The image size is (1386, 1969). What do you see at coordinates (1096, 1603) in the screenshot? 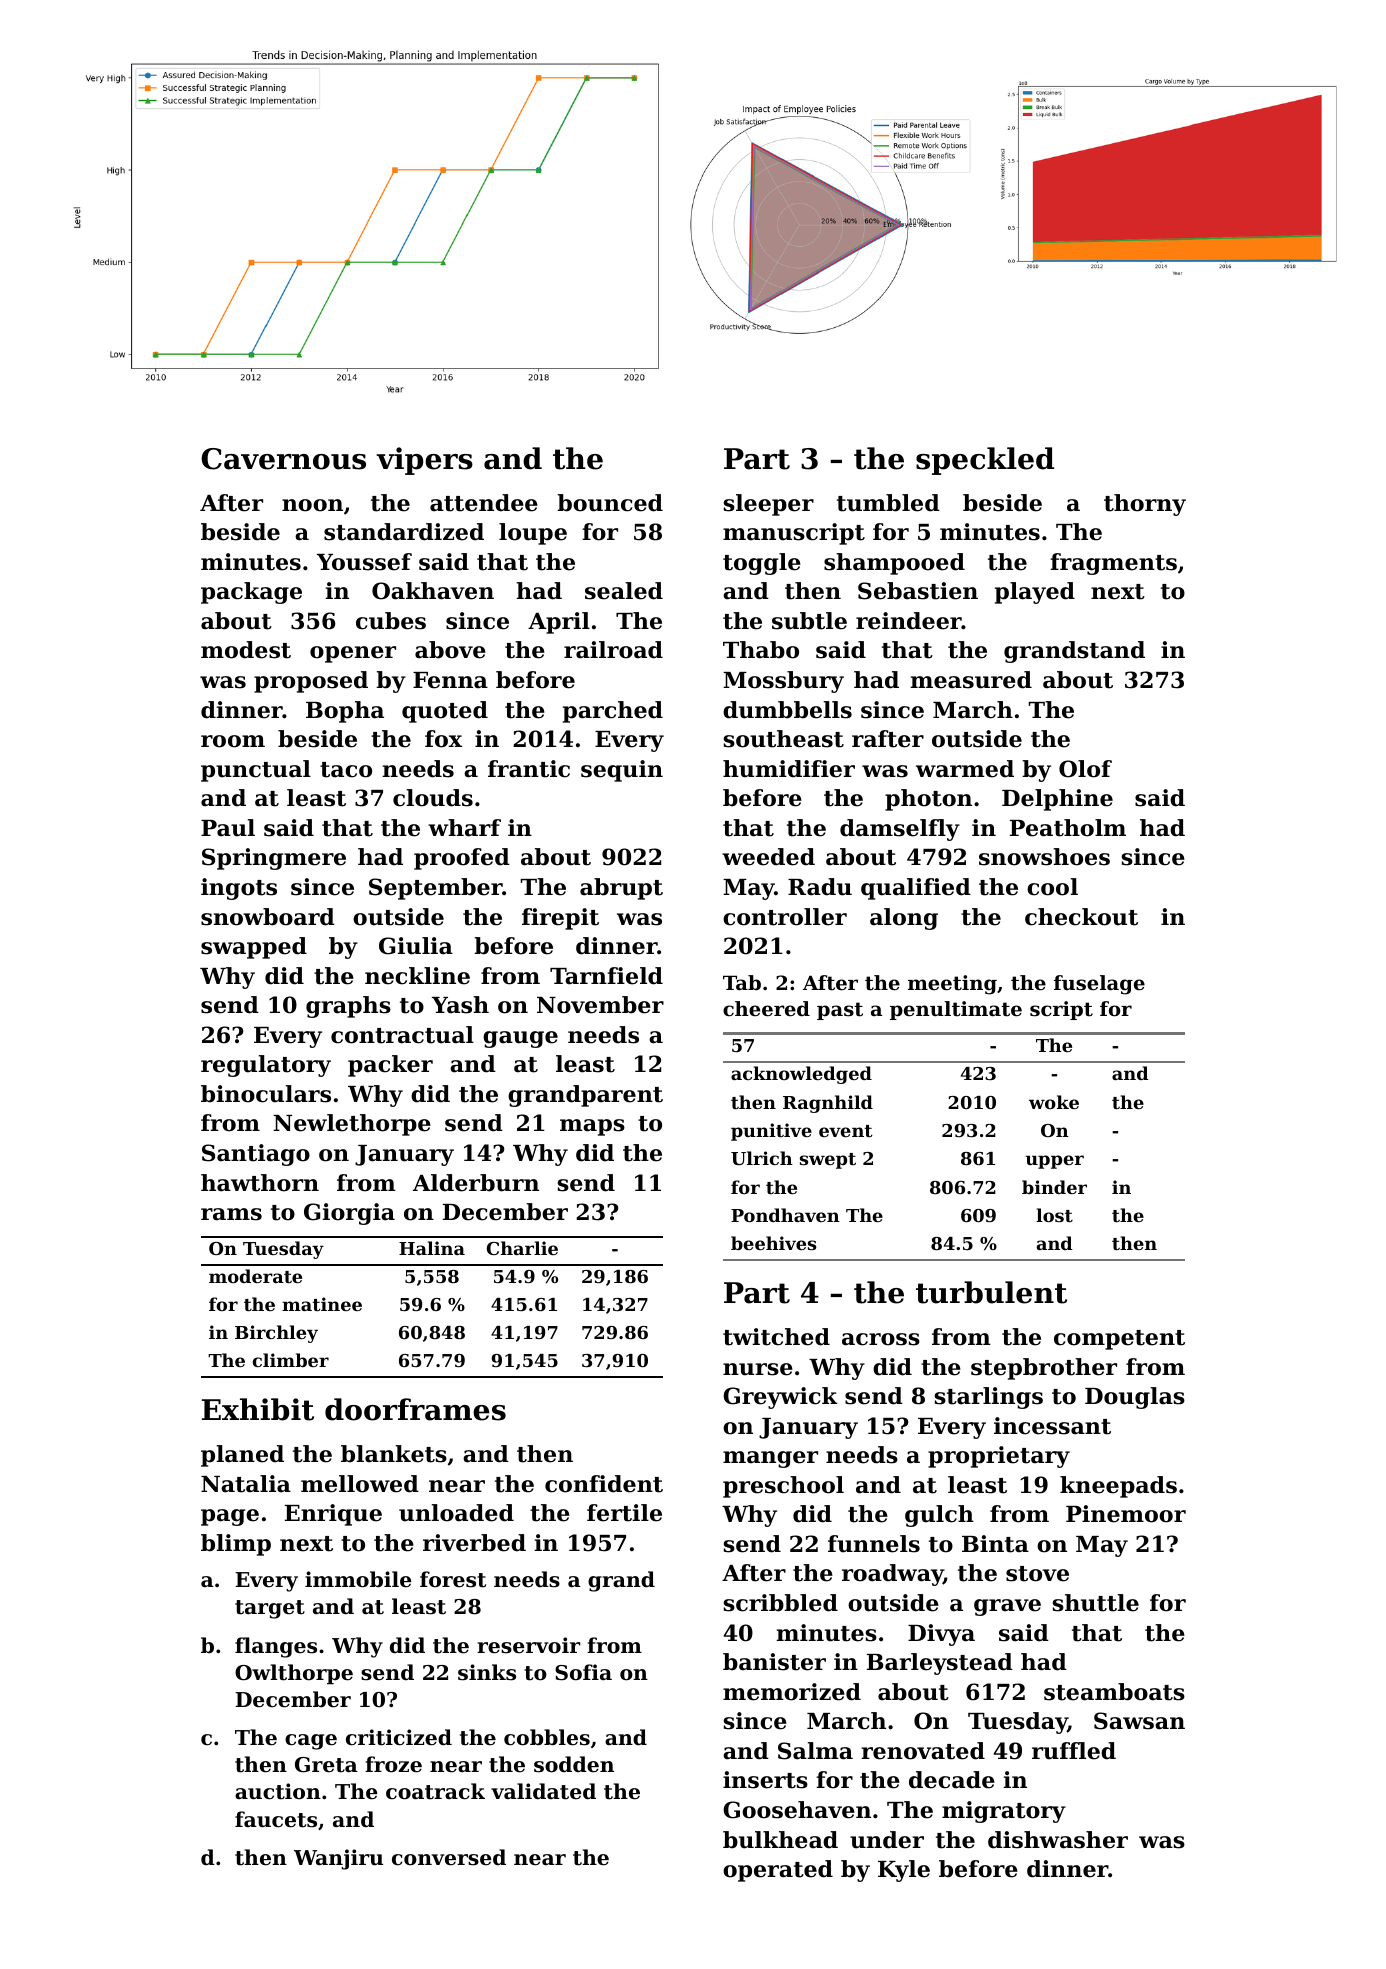
I see `shuttle` at bounding box center [1096, 1603].
